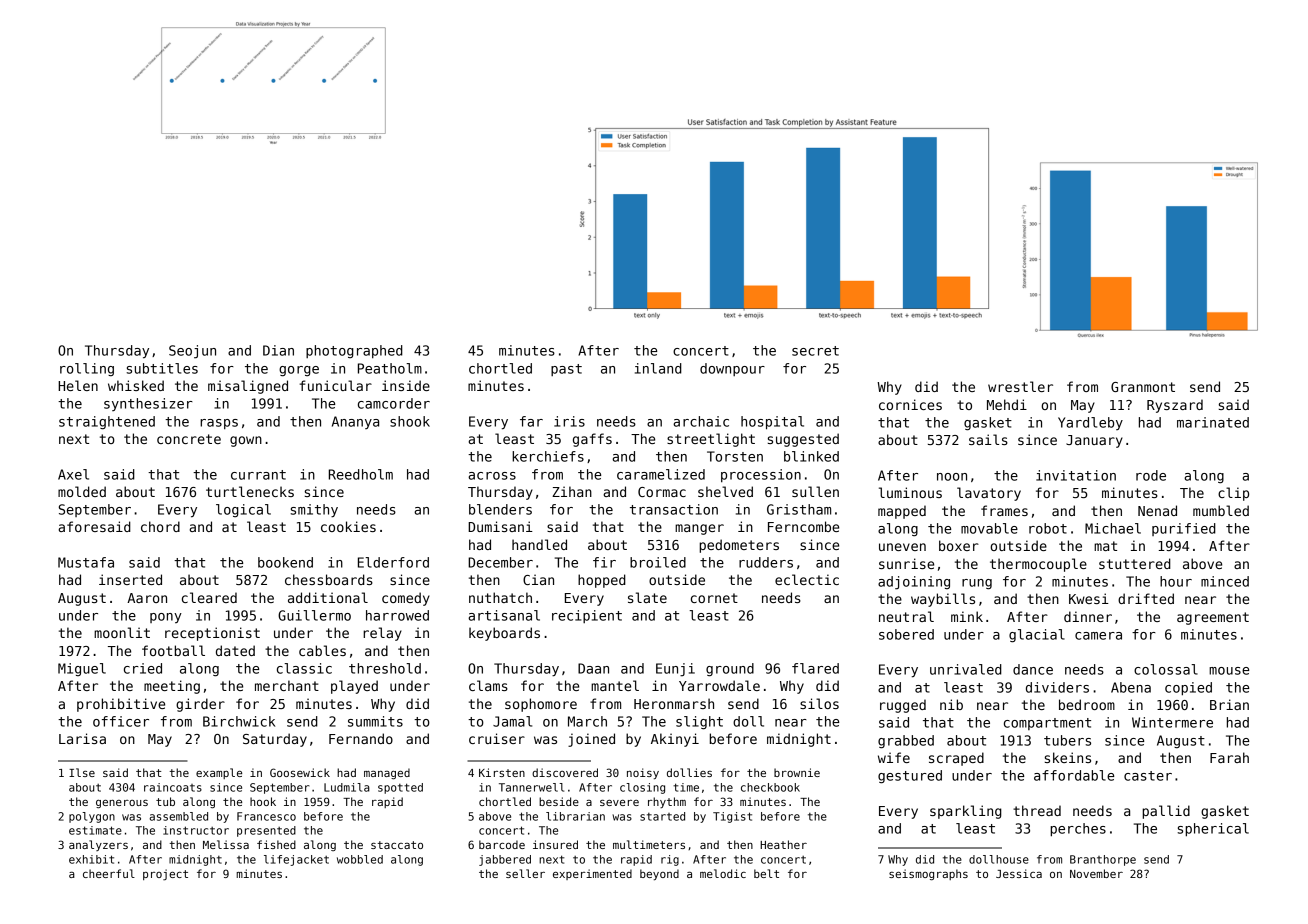  Describe the element at coordinates (659, 875) in the screenshot. I see `beyond` at that location.
